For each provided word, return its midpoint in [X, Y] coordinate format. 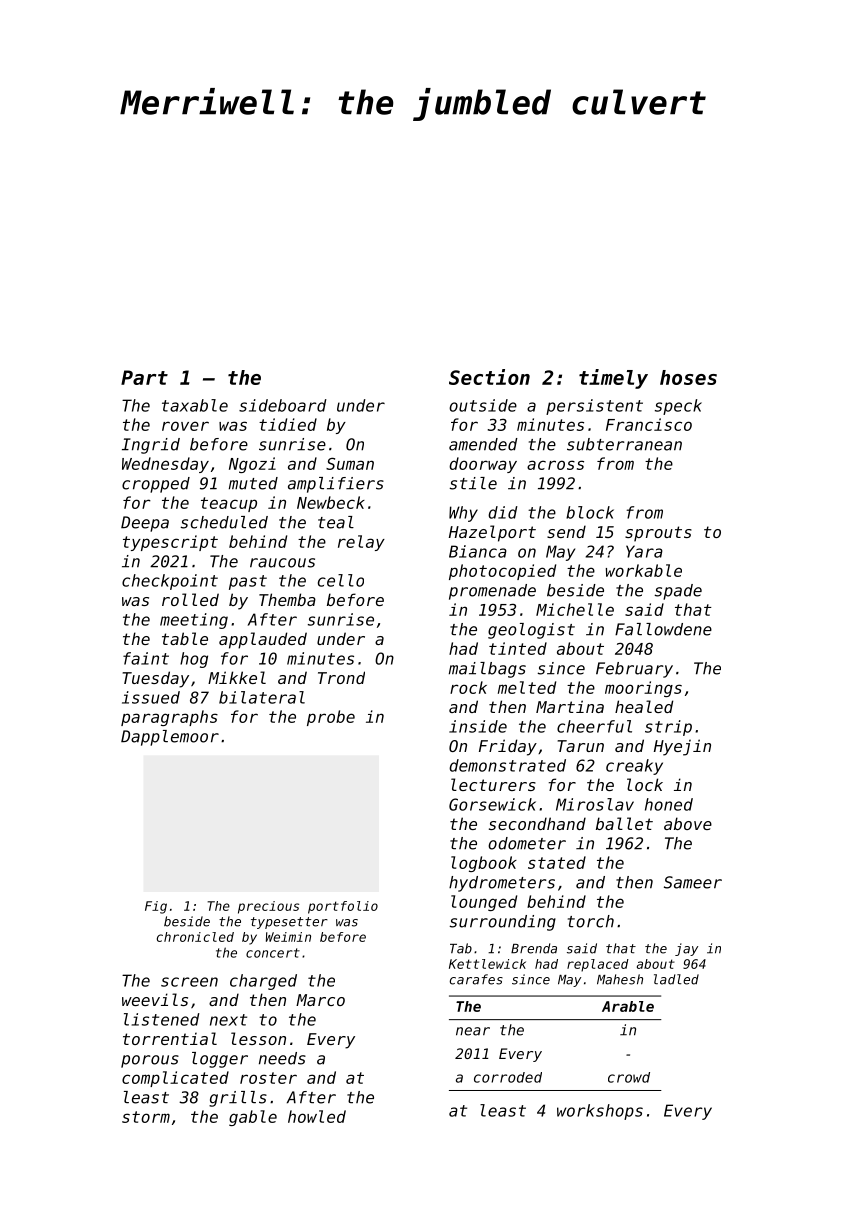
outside [483, 405]
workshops [600, 1112]
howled [317, 1116]
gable [253, 1118]
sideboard [283, 405]
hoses [688, 377]
